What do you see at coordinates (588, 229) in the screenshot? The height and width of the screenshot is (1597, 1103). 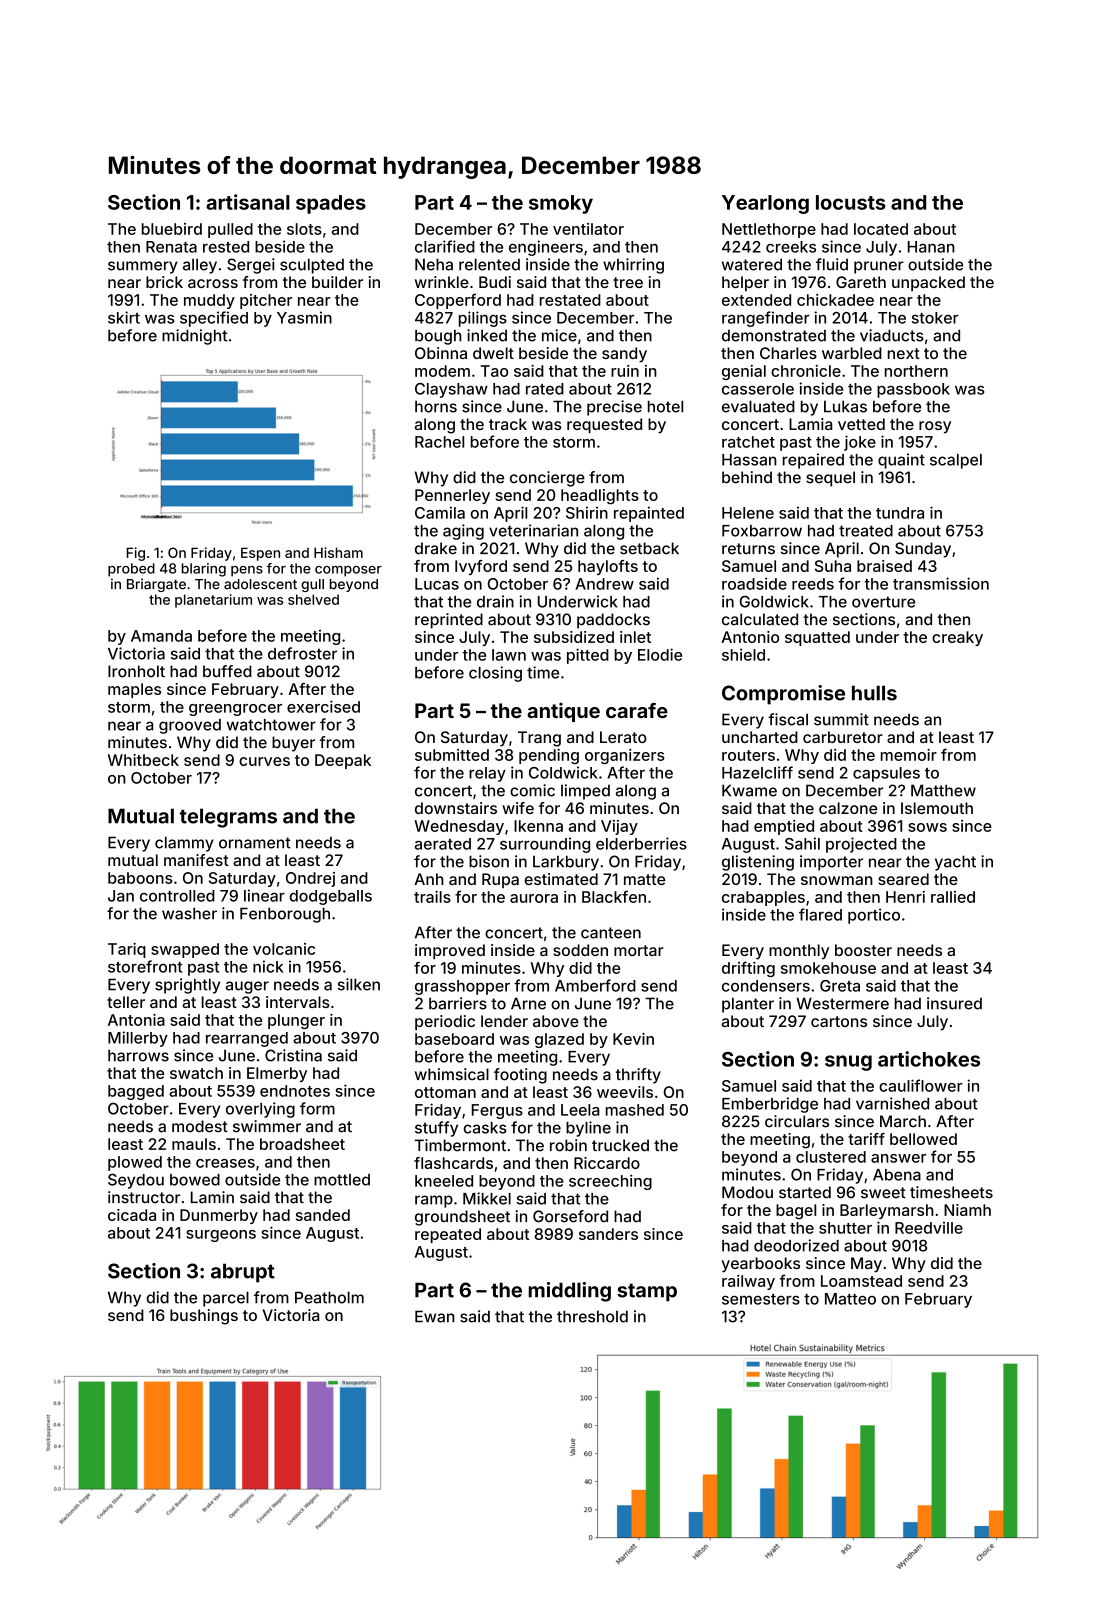 I see `ventilator` at bounding box center [588, 229].
